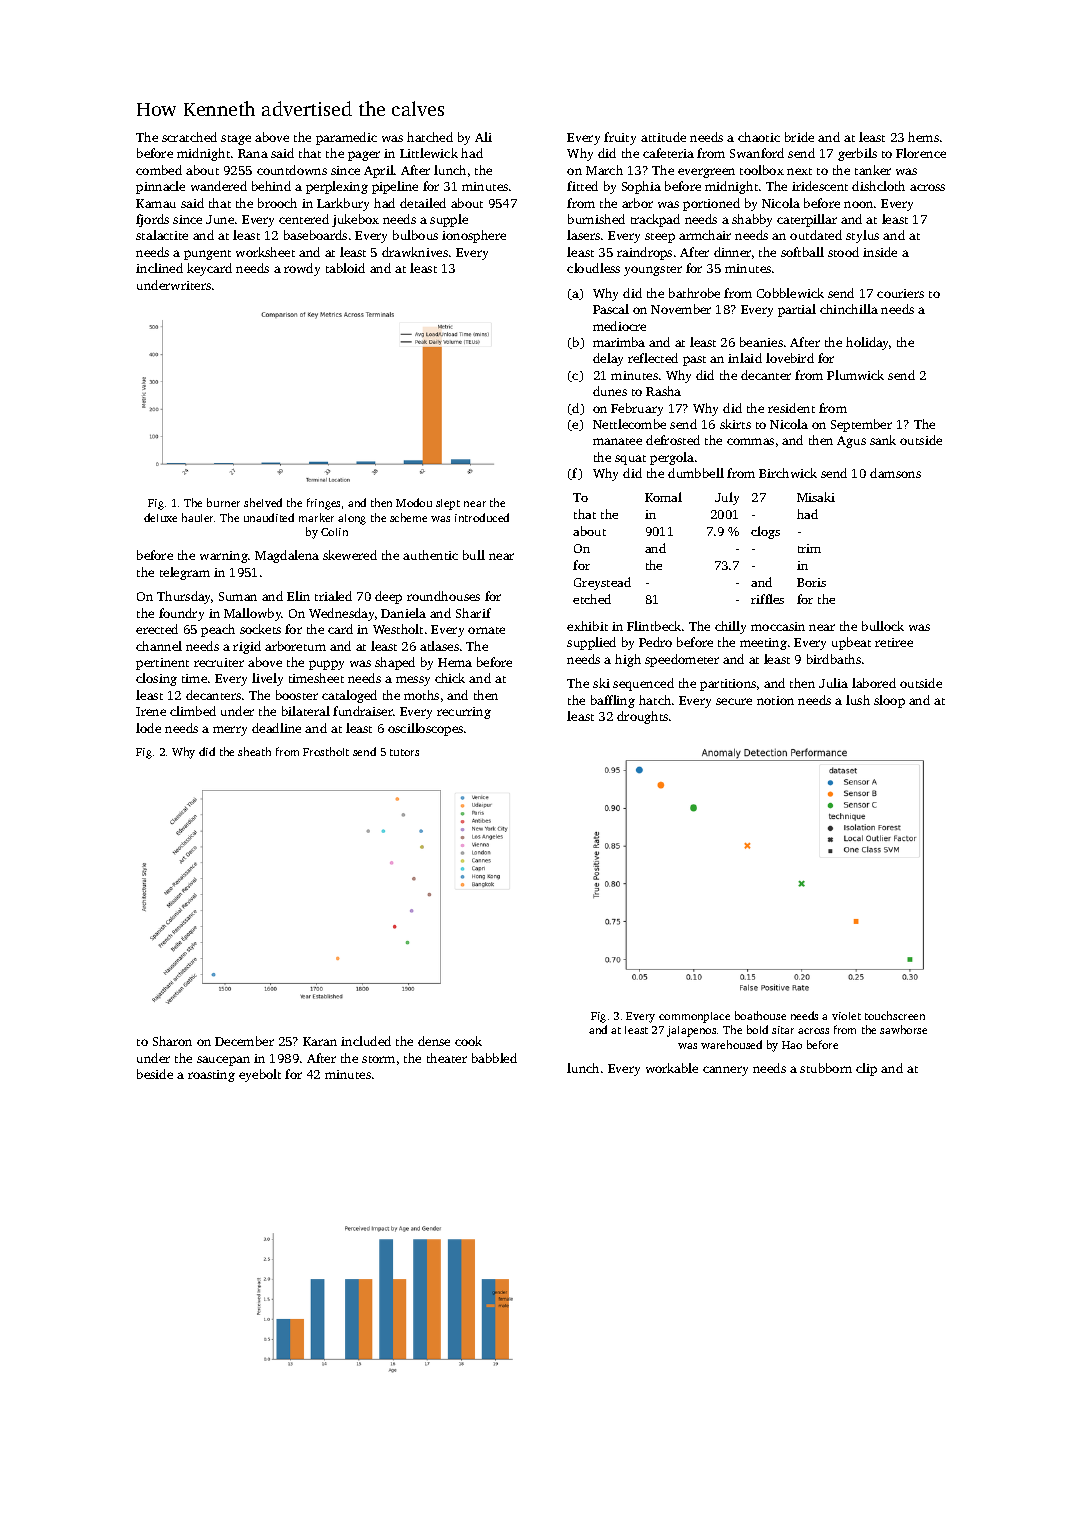 The height and width of the screenshot is (1536, 1086). Describe the element at coordinates (172, 1041) in the screenshot. I see `Sharon` at that location.
